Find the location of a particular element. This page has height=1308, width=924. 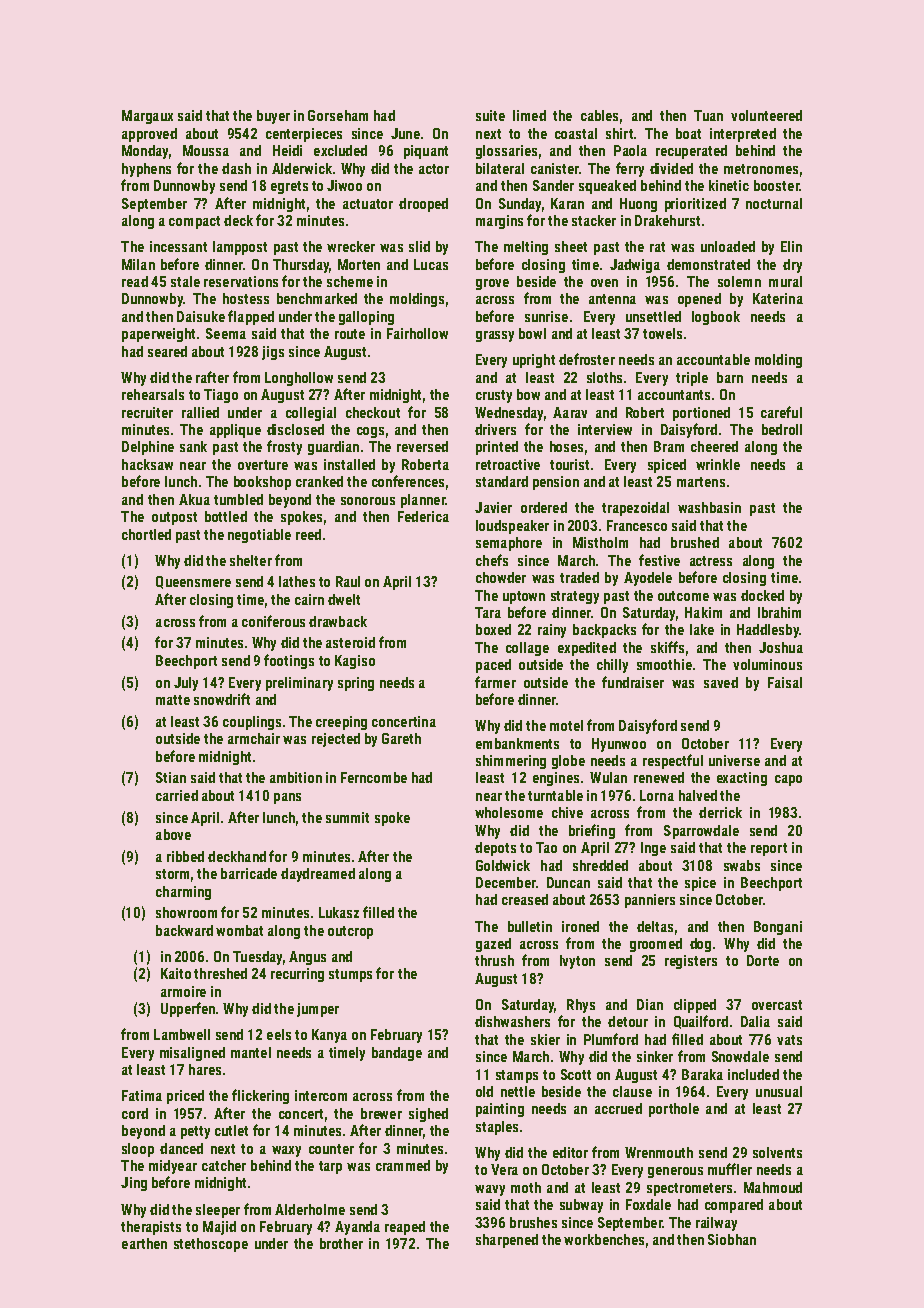

Paola is located at coordinates (630, 150).
